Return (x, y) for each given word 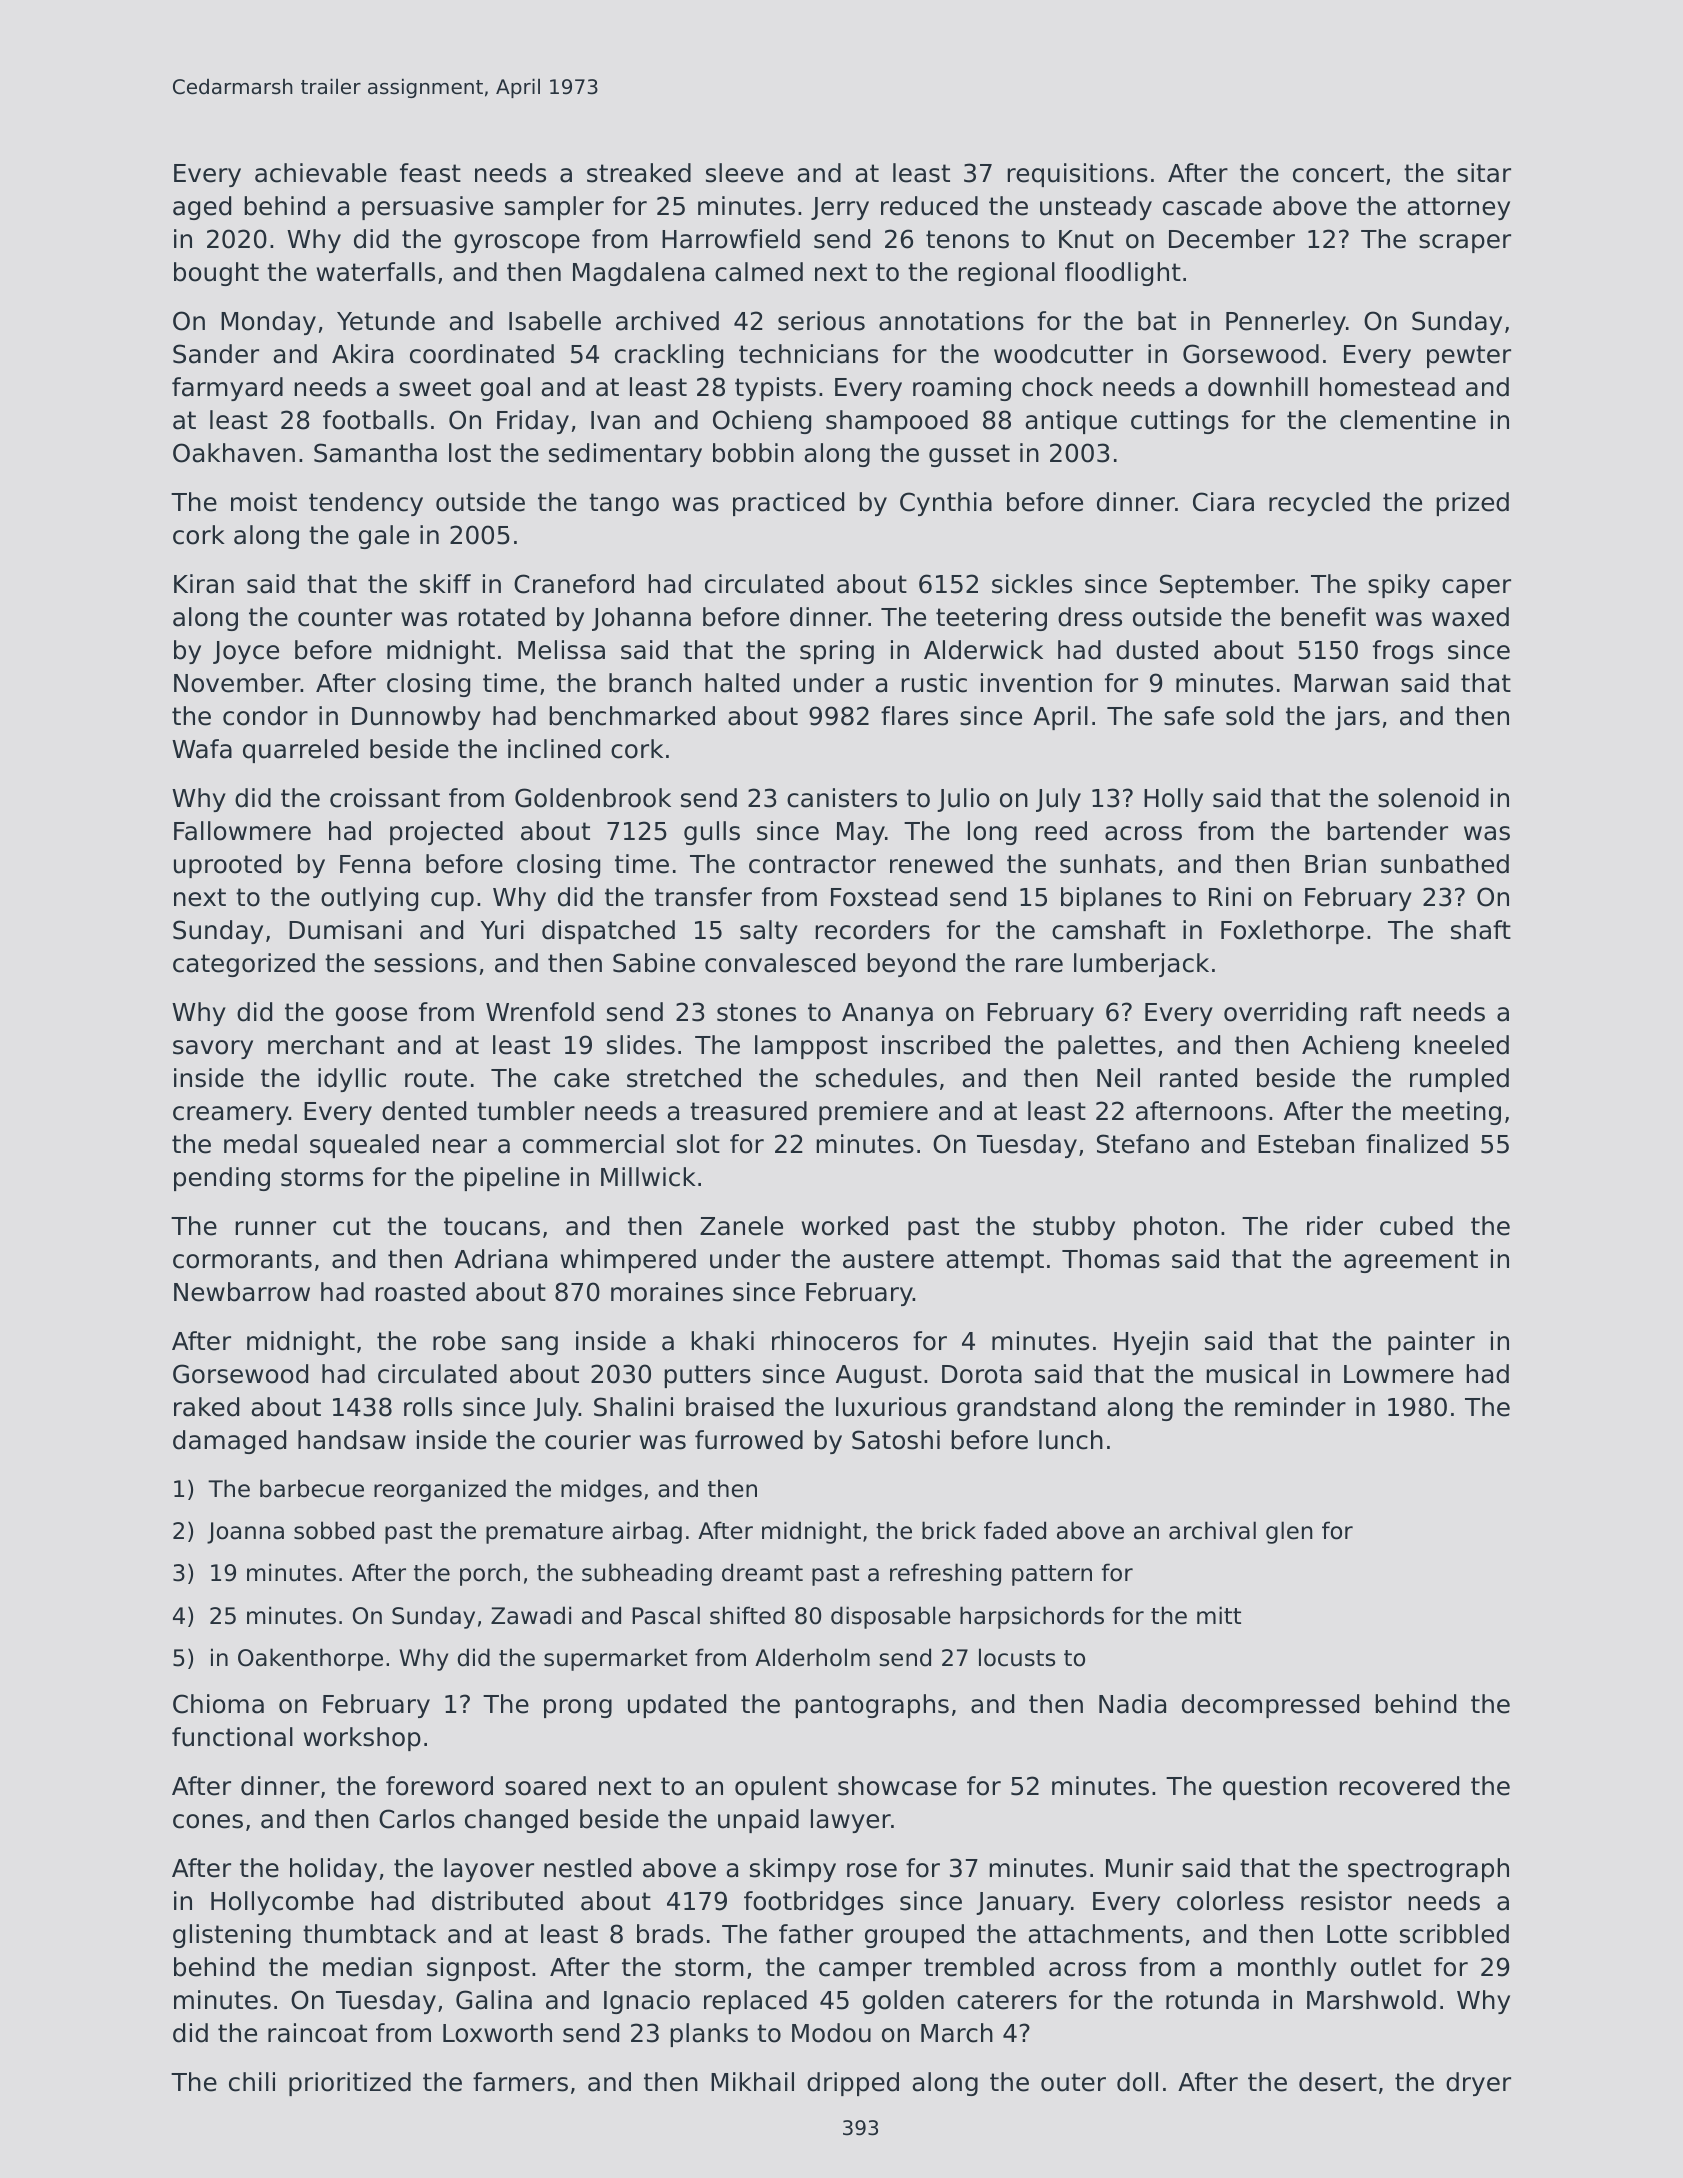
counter (345, 617)
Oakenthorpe (310, 1659)
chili (252, 2082)
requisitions (1077, 175)
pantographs (872, 1706)
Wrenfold (540, 1012)
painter (1431, 1343)
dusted (1157, 650)
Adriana (500, 1259)
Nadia (1132, 1704)
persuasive (427, 208)
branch (650, 683)
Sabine (654, 963)
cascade (1212, 206)
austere (888, 1259)
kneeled (1462, 1045)
